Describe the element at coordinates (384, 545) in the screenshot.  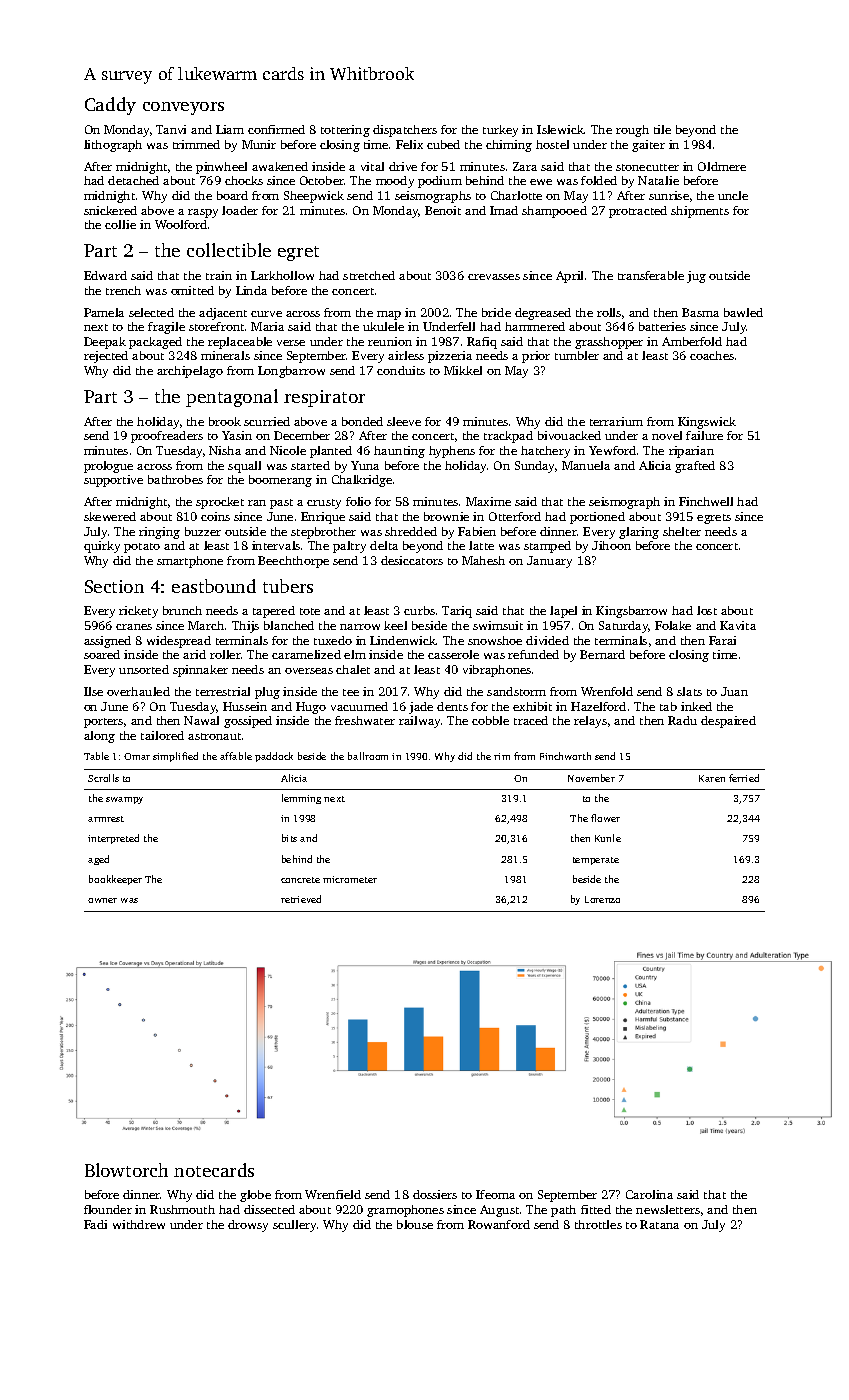
I see `delta` at that location.
